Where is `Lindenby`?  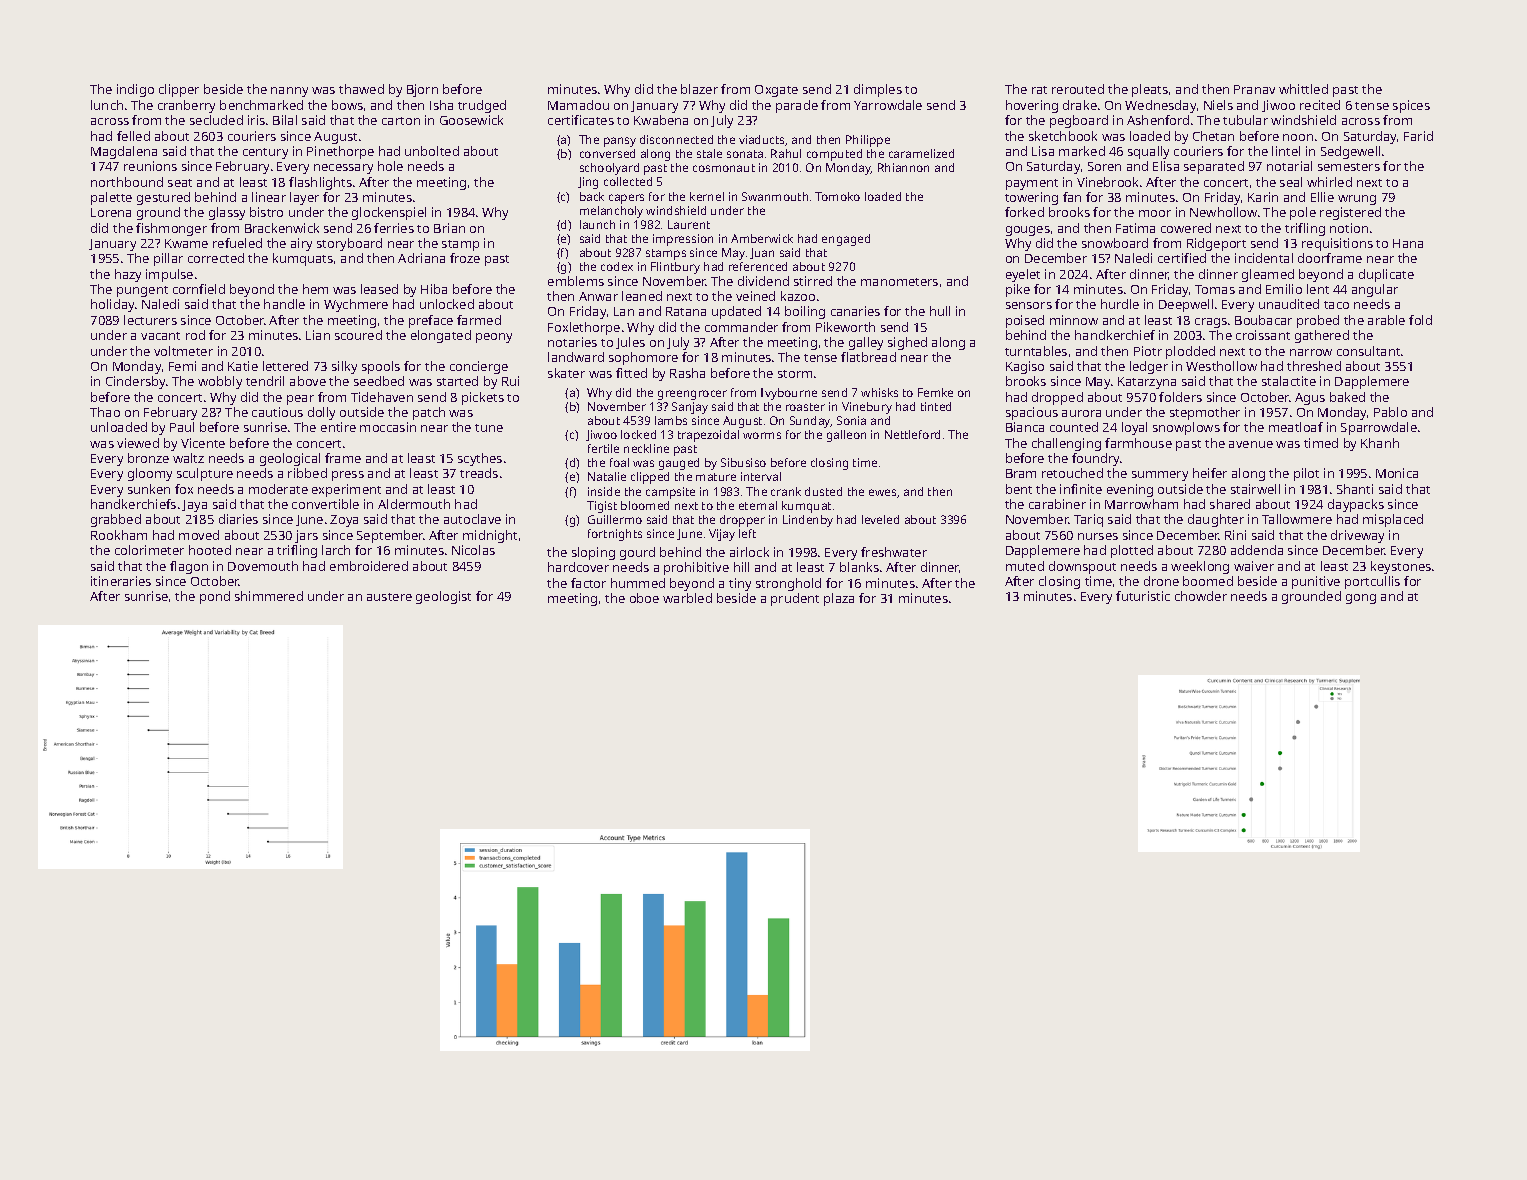 Lindenby is located at coordinates (808, 521).
